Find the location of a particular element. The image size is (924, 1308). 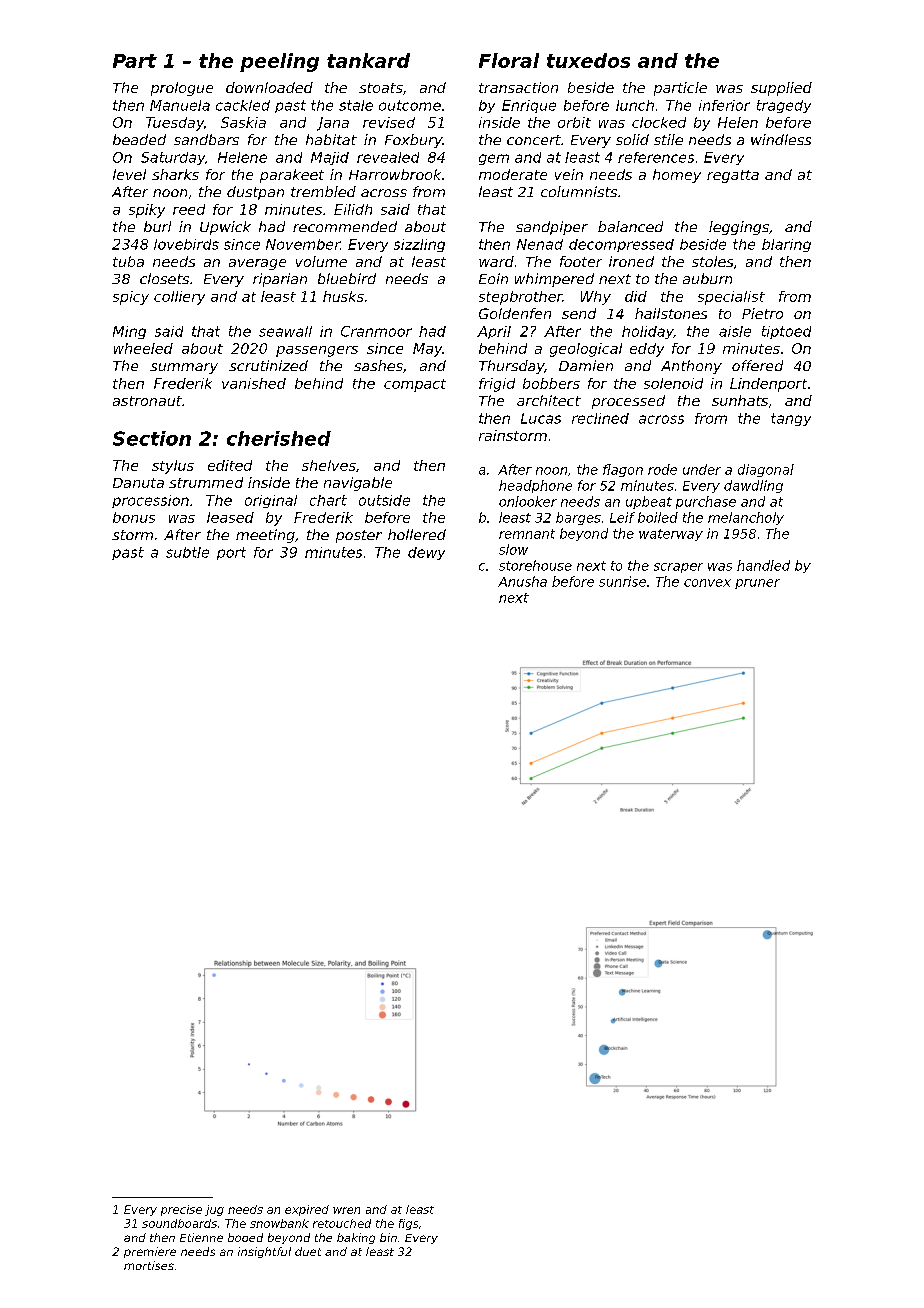

lovebirds is located at coordinates (186, 244).
